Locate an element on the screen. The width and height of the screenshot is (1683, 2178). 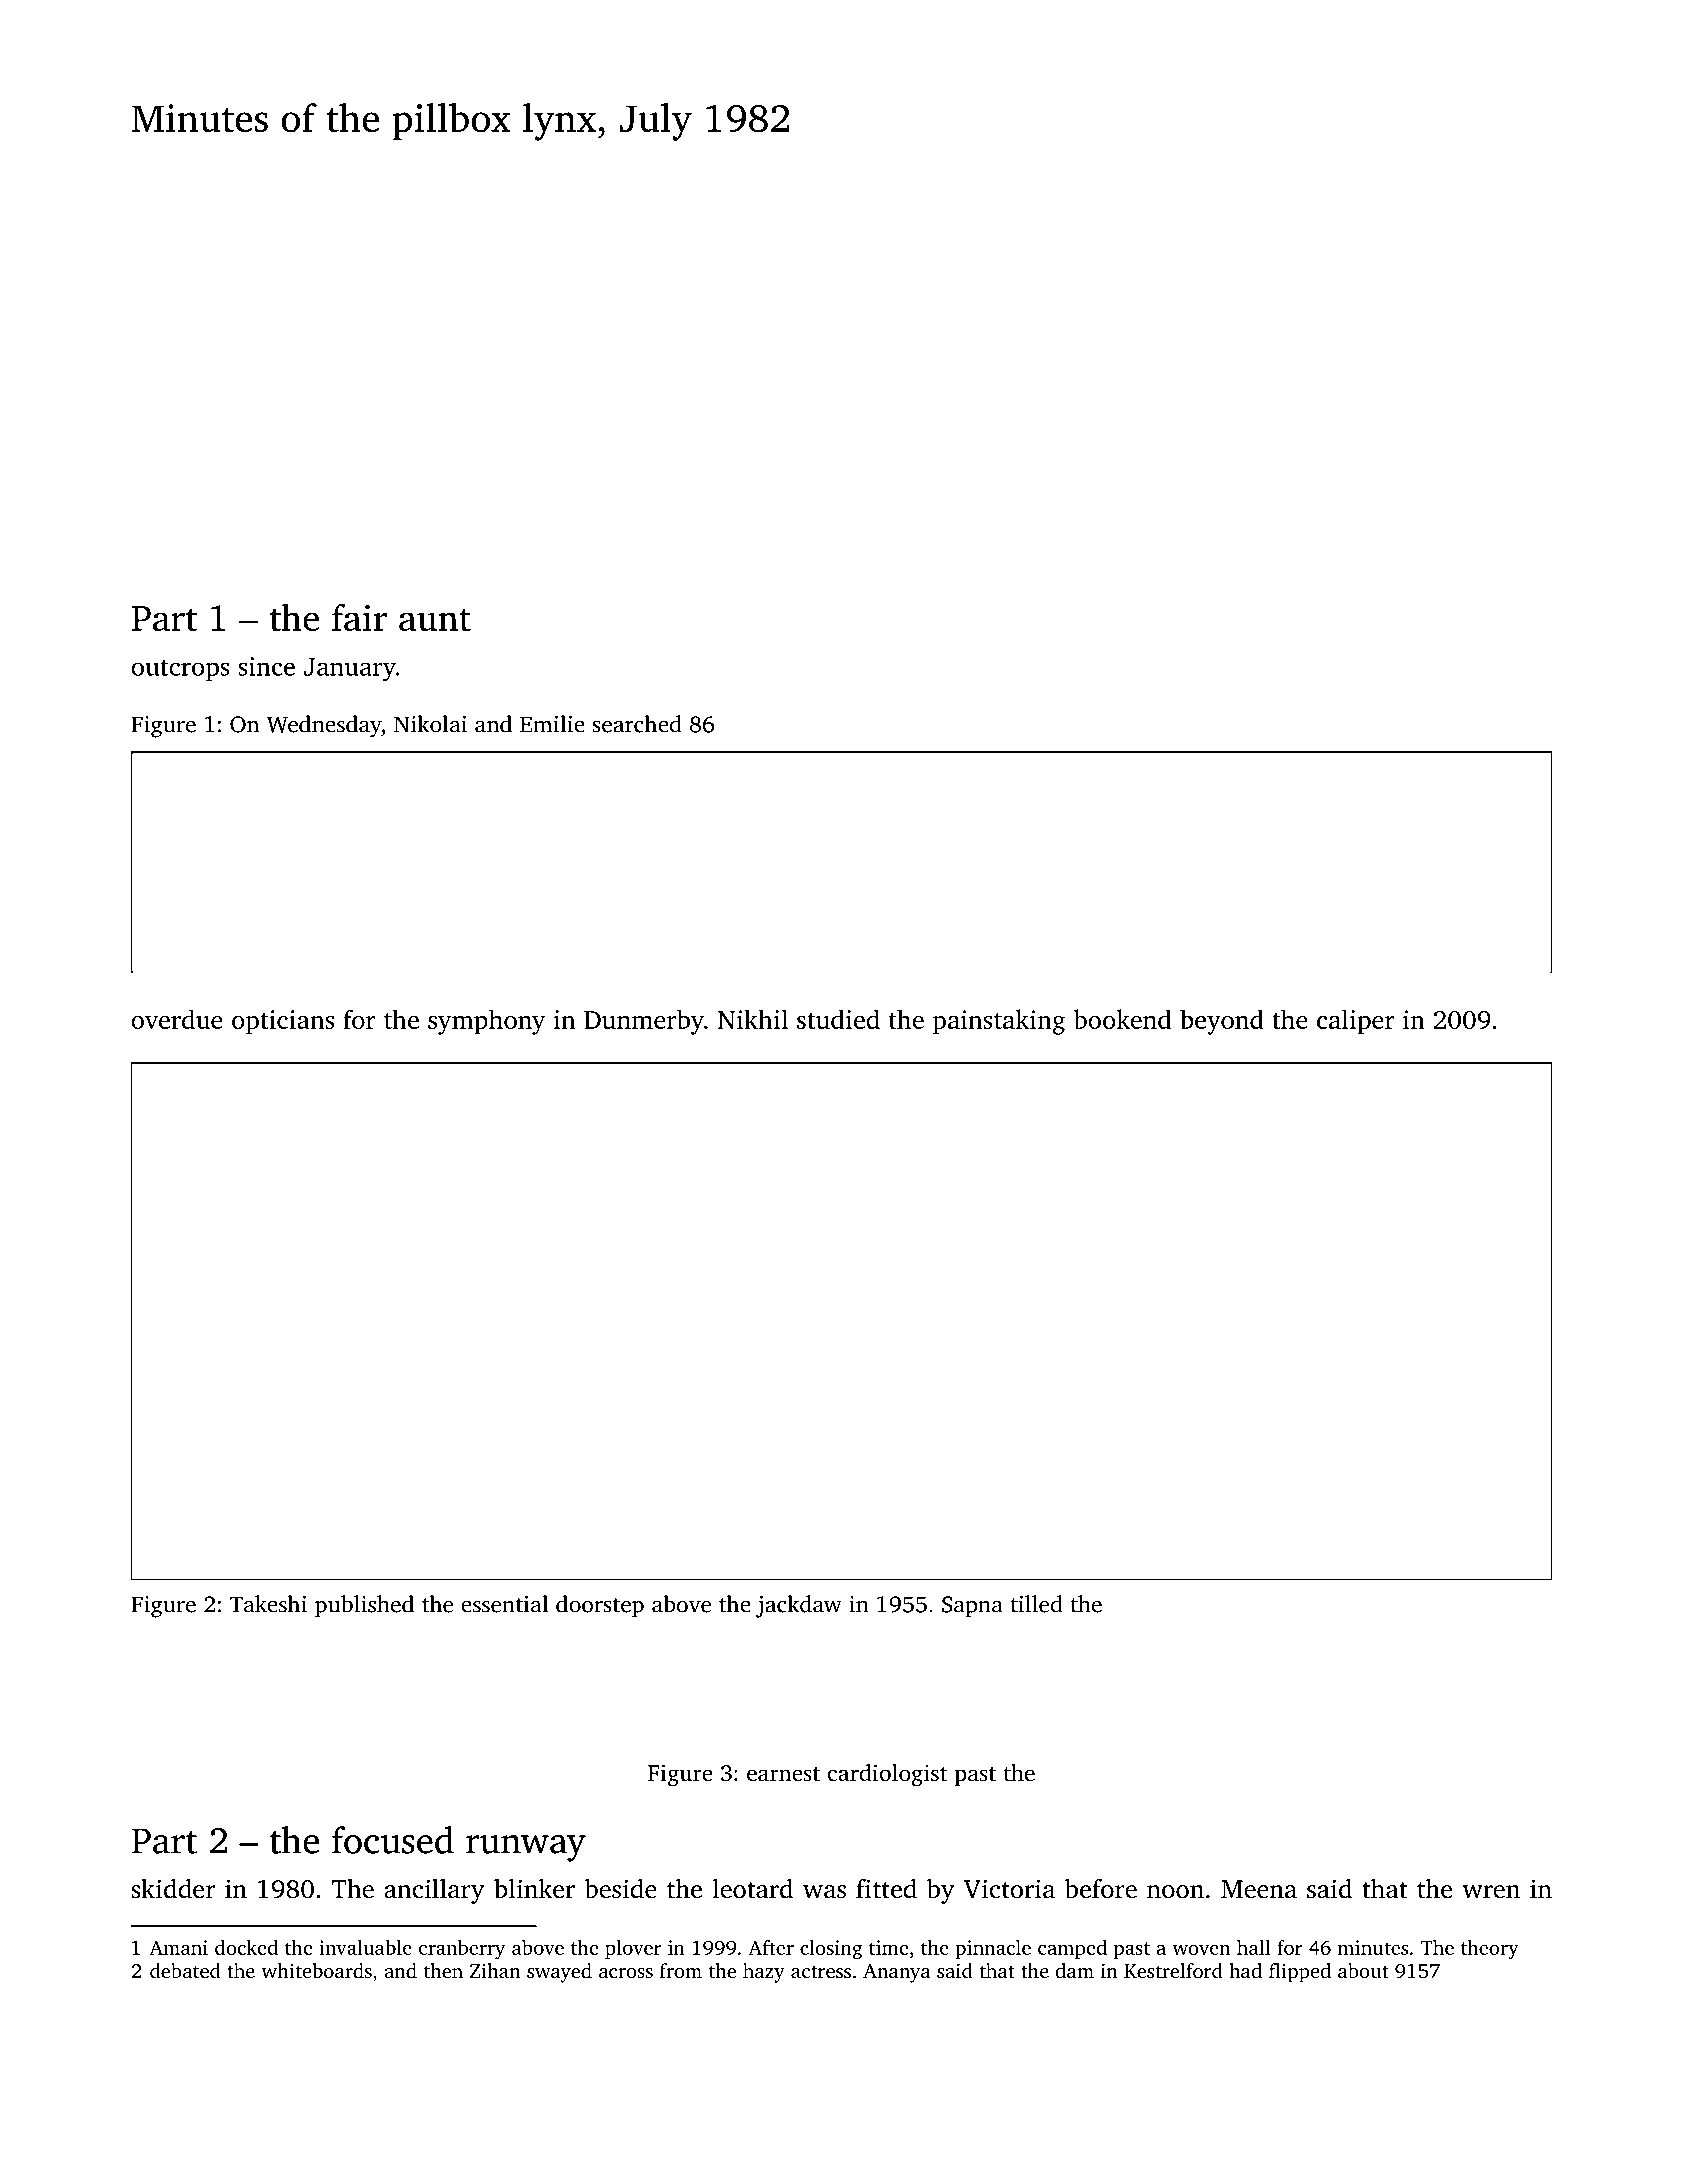
opticians is located at coordinates (283, 1022).
